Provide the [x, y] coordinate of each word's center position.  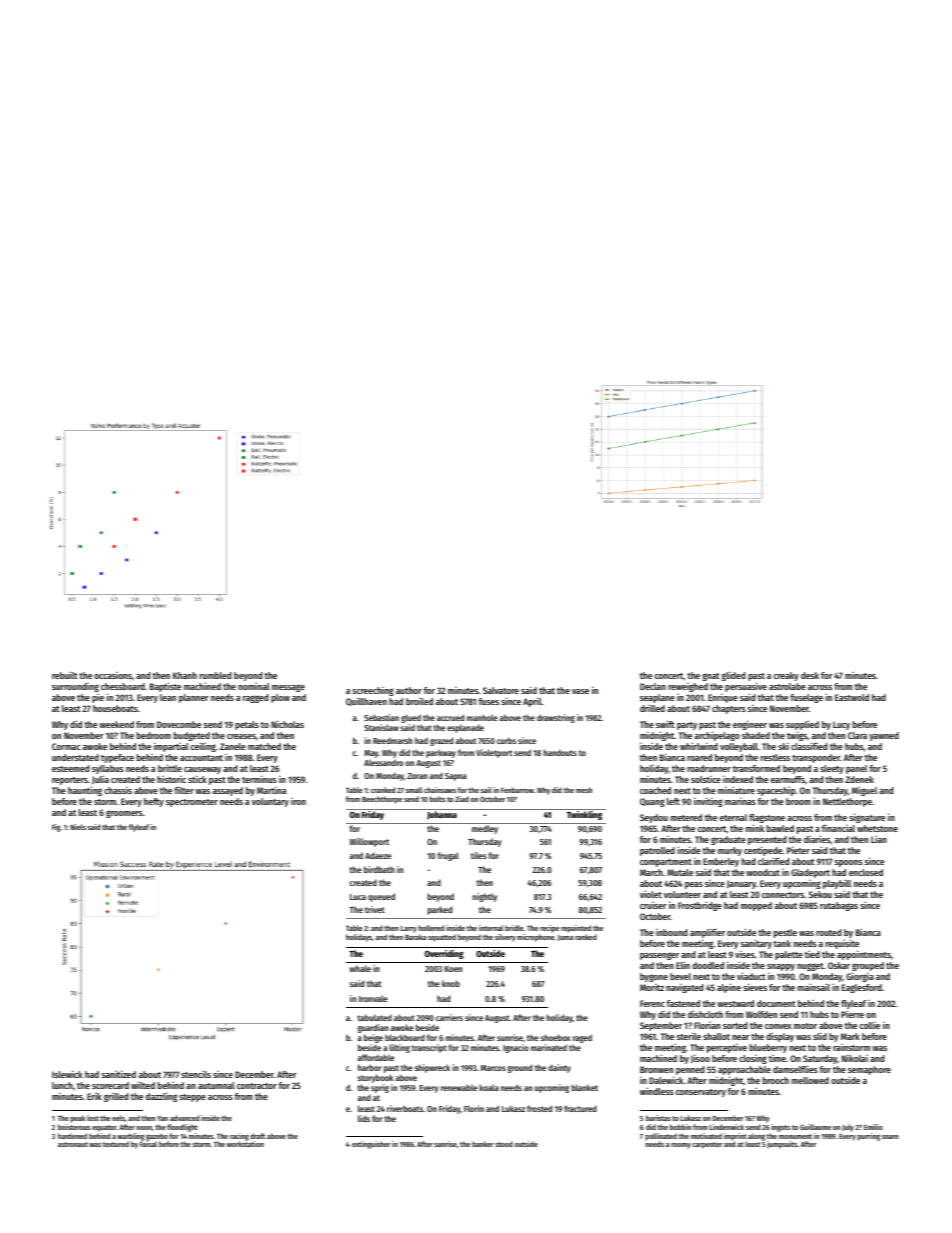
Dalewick [666, 1080]
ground [520, 1068]
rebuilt [65, 675]
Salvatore [501, 690]
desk [810, 675]
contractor [257, 1086]
